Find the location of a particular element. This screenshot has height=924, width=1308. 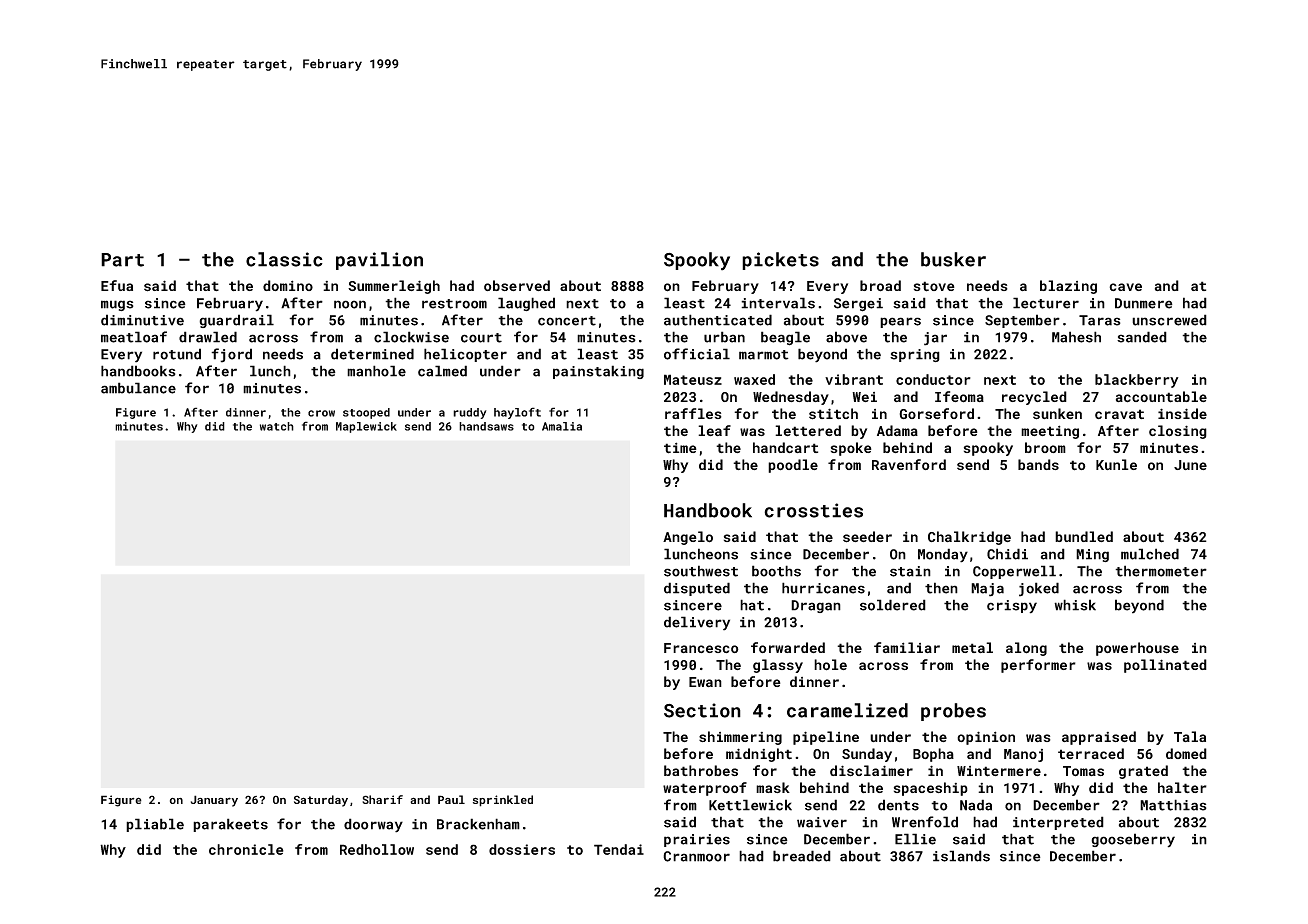

busker is located at coordinates (953, 259).
